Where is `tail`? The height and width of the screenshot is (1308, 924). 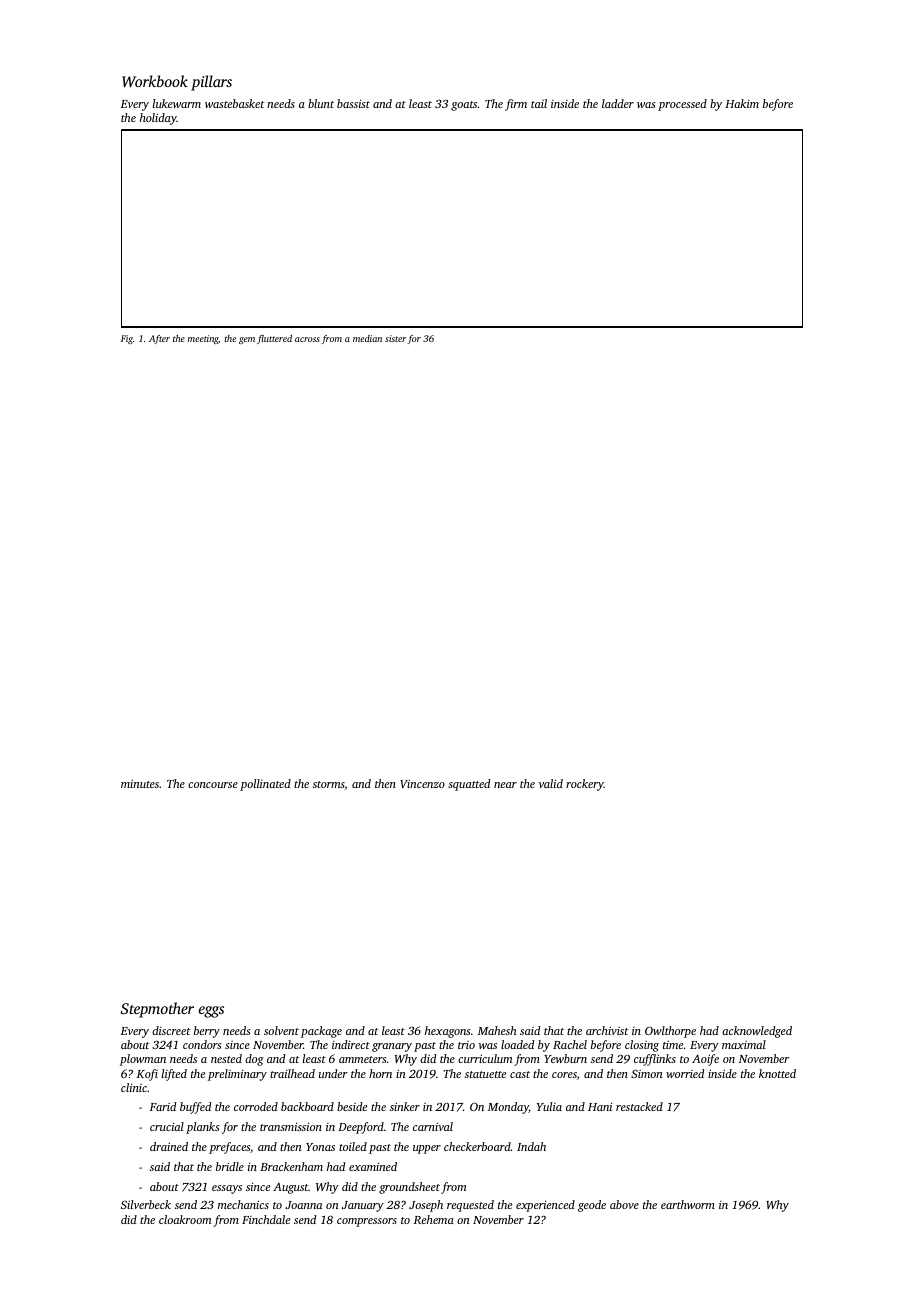
tail is located at coordinates (539, 103).
